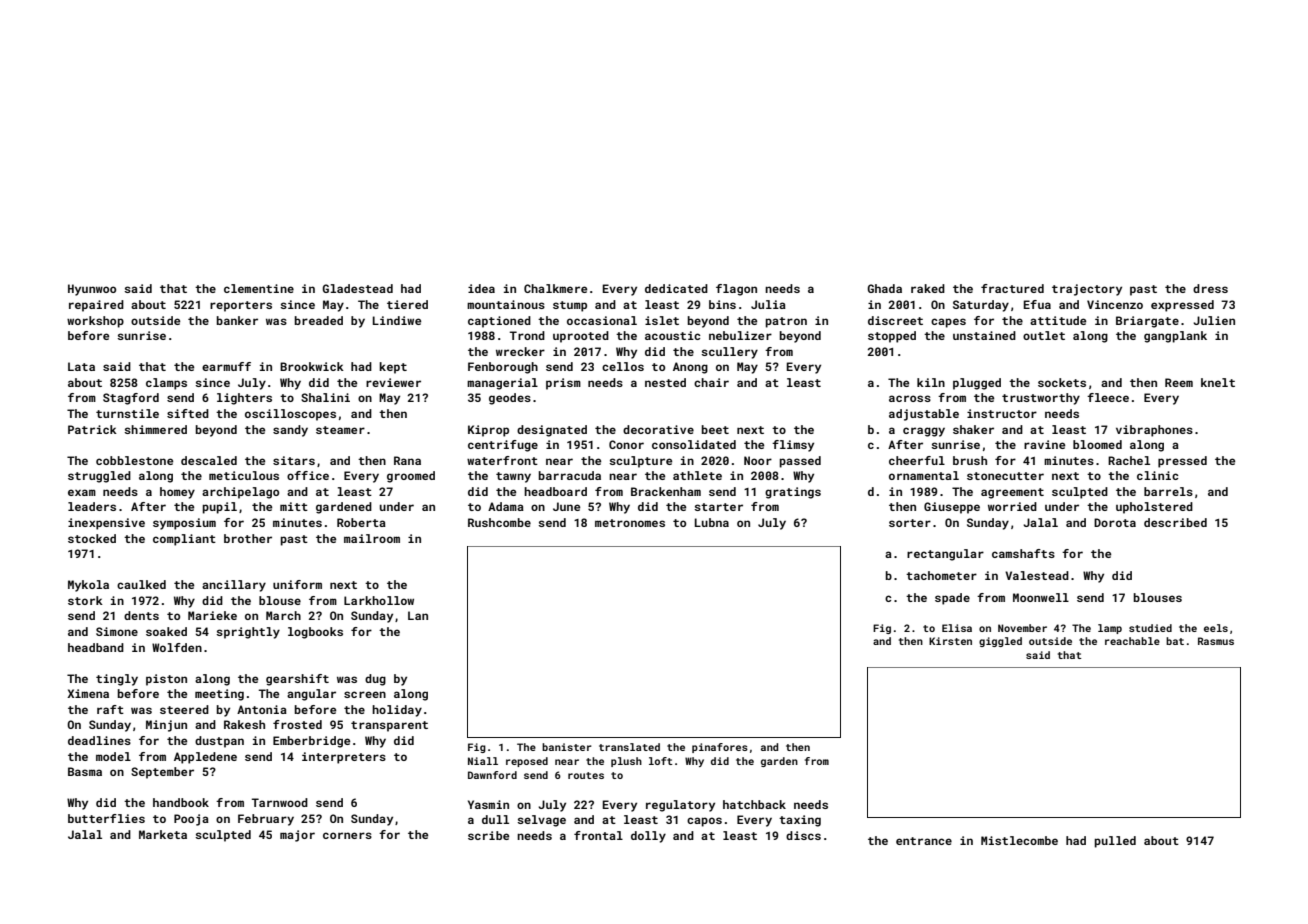 The width and height of the screenshot is (1308, 924). What do you see at coordinates (407, 304) in the screenshot?
I see `tiered` at bounding box center [407, 304].
